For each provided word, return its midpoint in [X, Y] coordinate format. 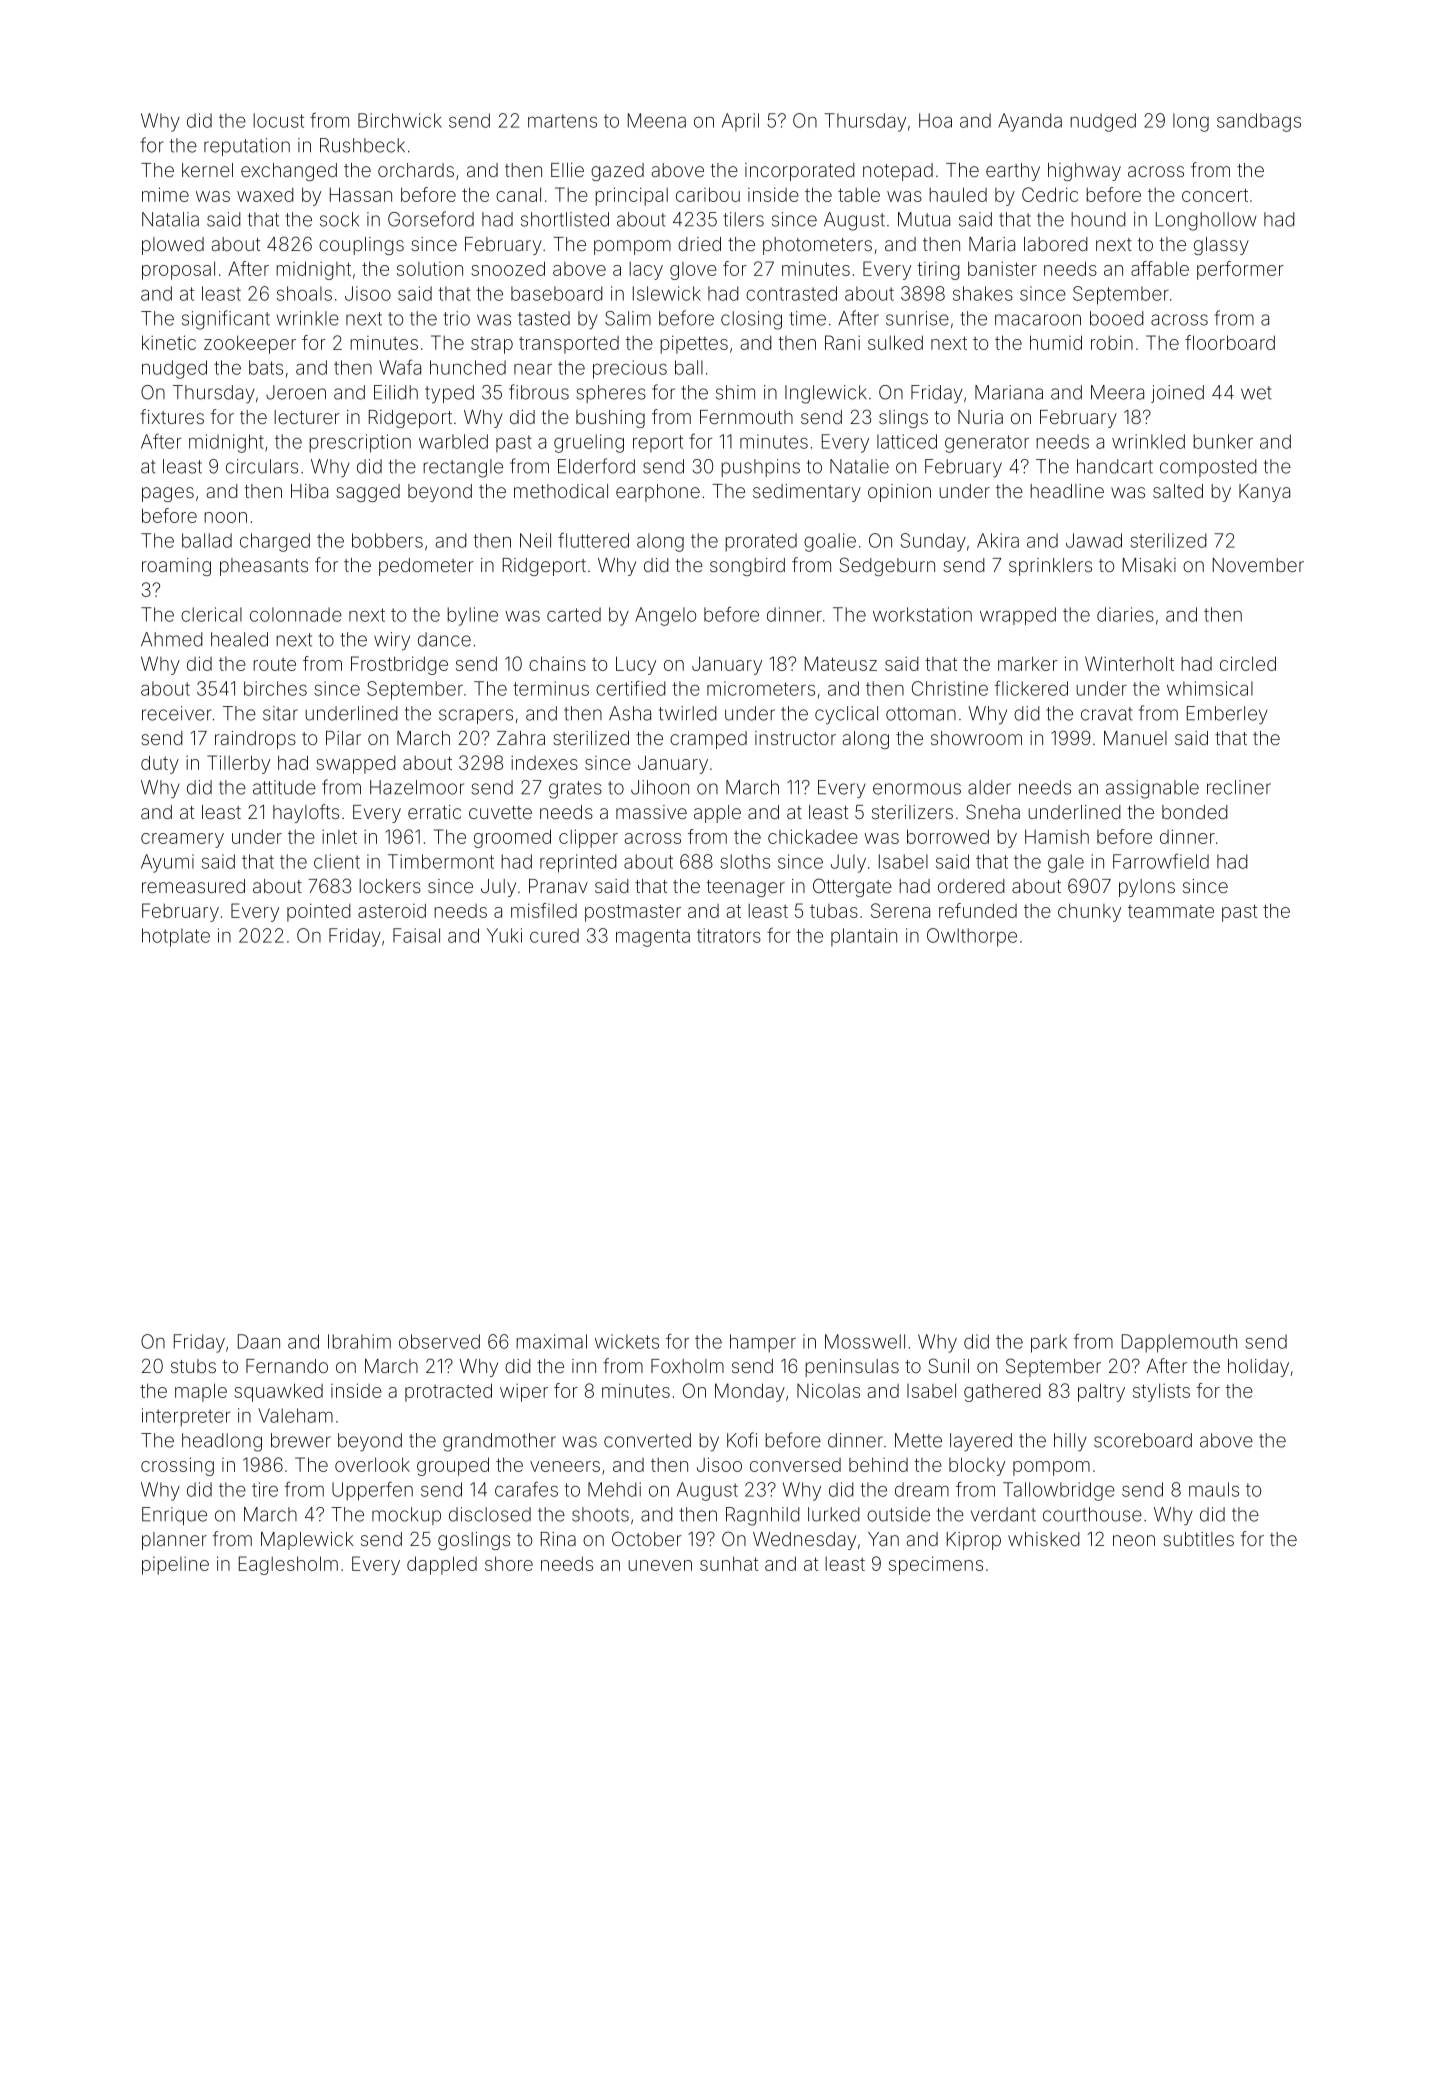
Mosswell [865, 1341]
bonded [1195, 812]
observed [439, 1341]
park [1049, 1343]
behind [878, 1464]
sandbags [1259, 122]
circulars [262, 466]
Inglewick [826, 394]
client [337, 861]
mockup [406, 1516]
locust [278, 120]
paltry [1101, 1392]
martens [562, 121]
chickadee [813, 836]
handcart [1115, 466]
